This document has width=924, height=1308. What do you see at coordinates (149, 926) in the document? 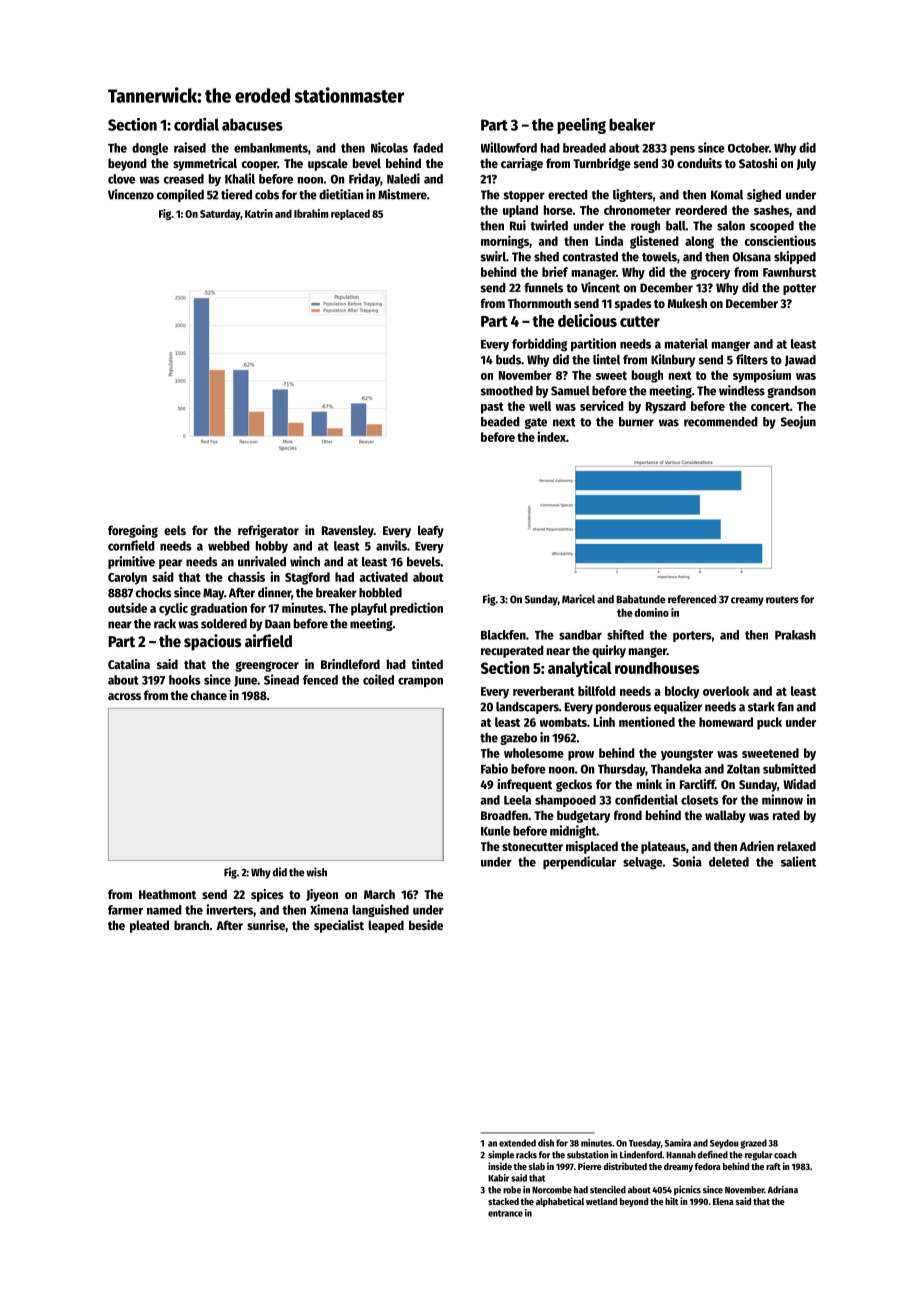
I see `pleated` at bounding box center [149, 926].
